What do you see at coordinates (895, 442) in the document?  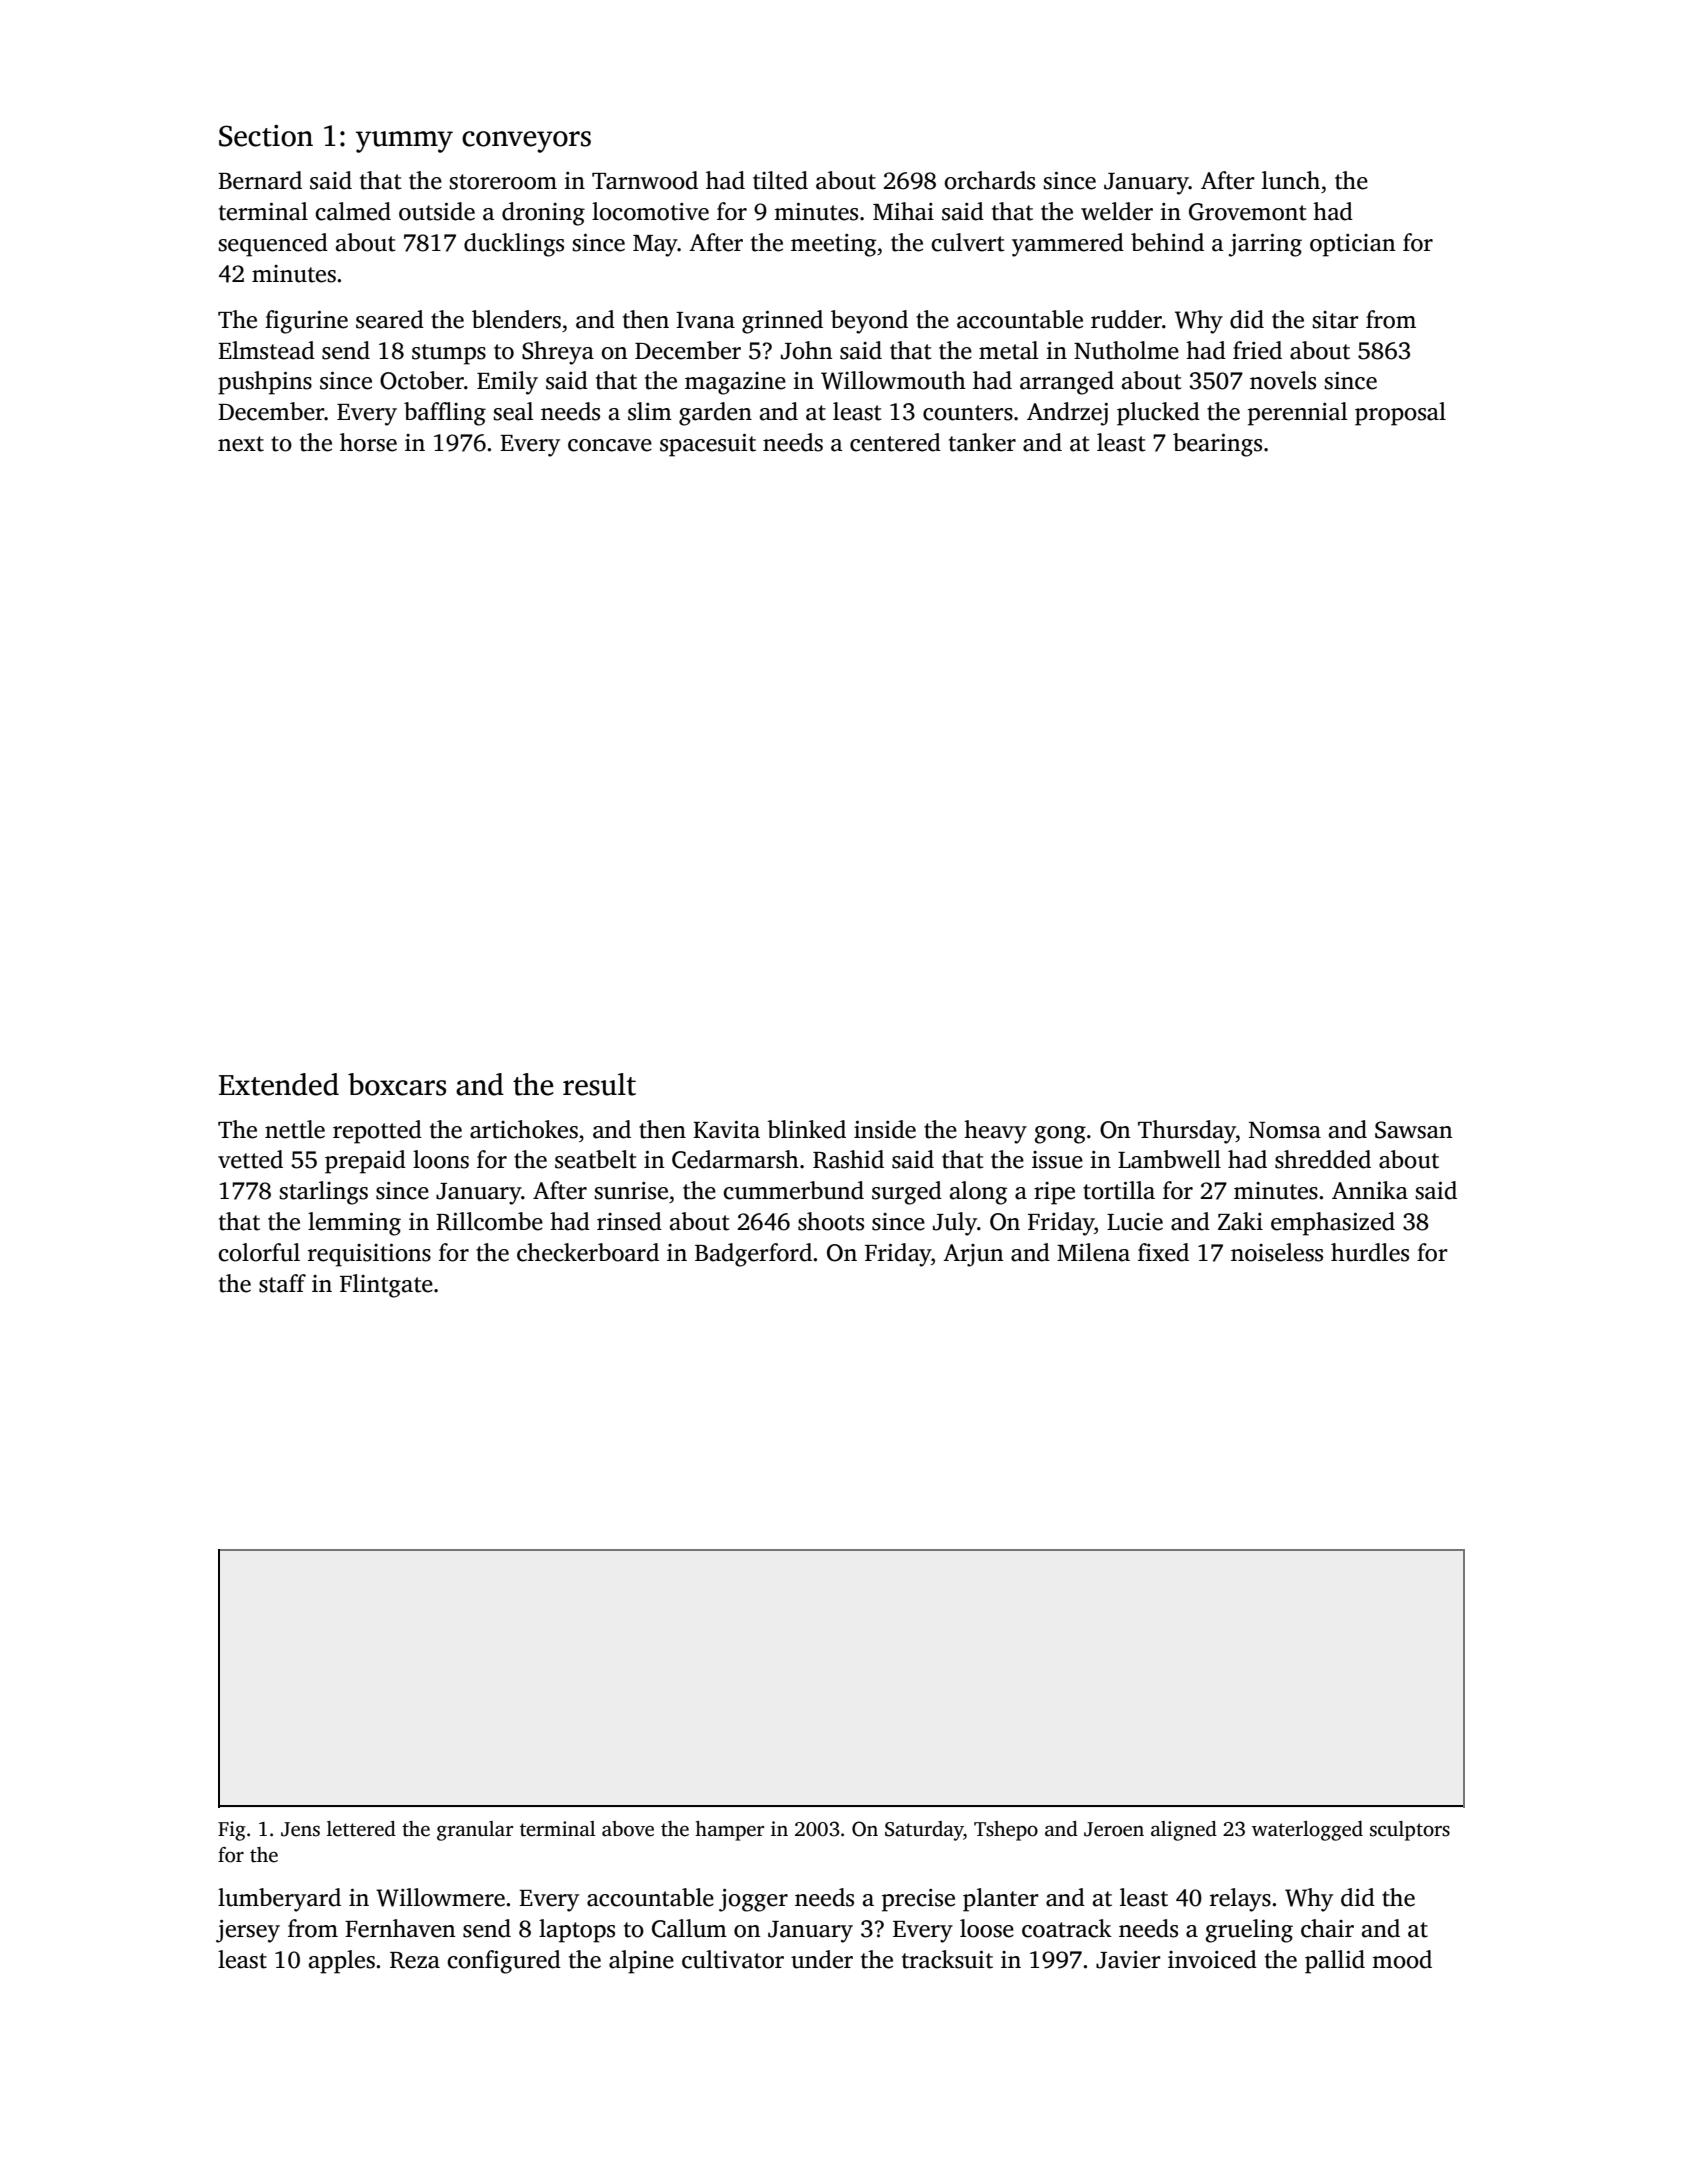 I see `centered` at bounding box center [895, 442].
